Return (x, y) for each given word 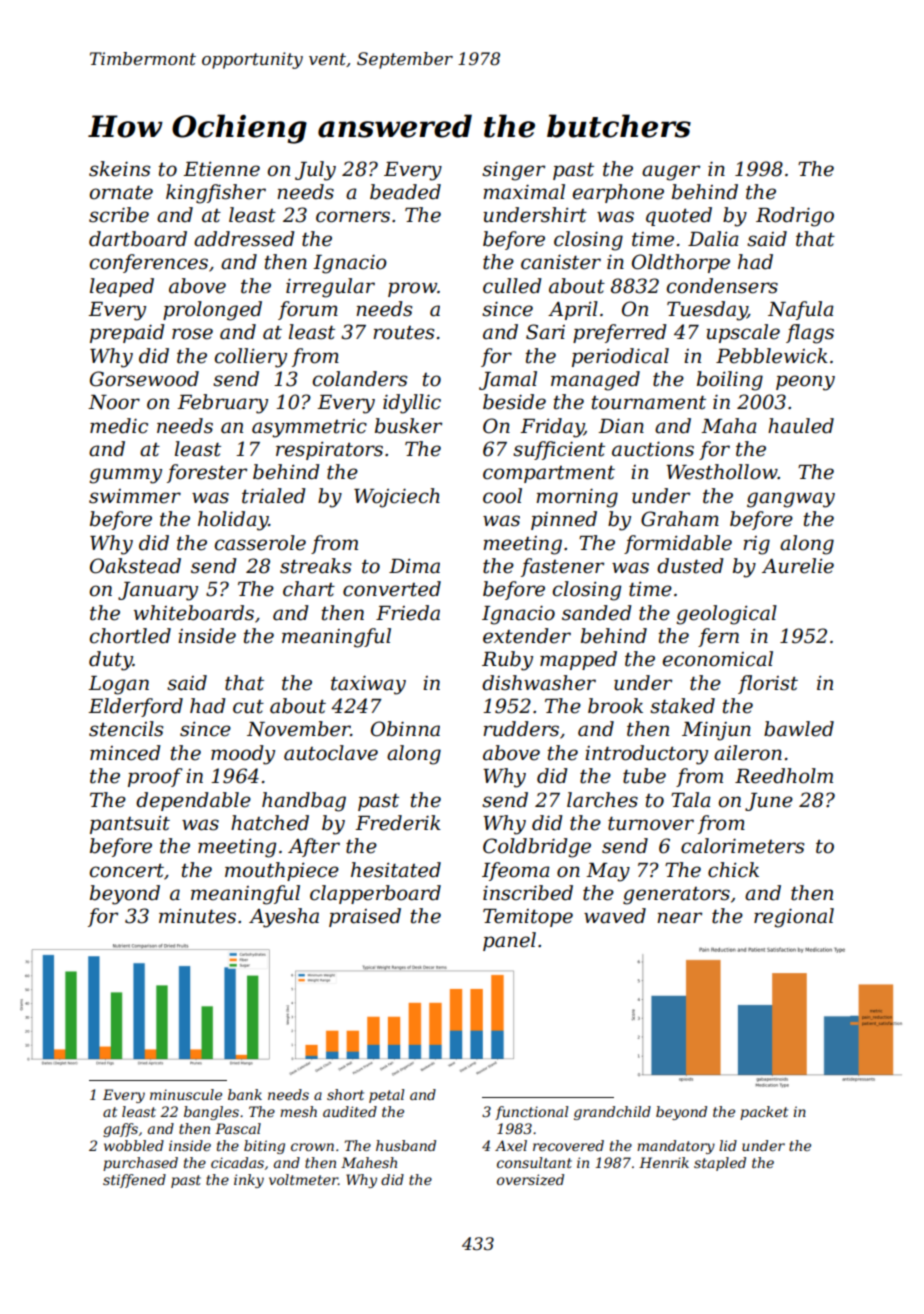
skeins (119, 169)
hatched (270, 823)
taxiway (368, 685)
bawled (799, 729)
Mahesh (369, 1162)
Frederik (398, 823)
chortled (130, 636)
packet (764, 1113)
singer (513, 171)
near (679, 918)
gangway (791, 500)
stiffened (134, 1181)
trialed (274, 496)
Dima (414, 566)
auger (671, 173)
